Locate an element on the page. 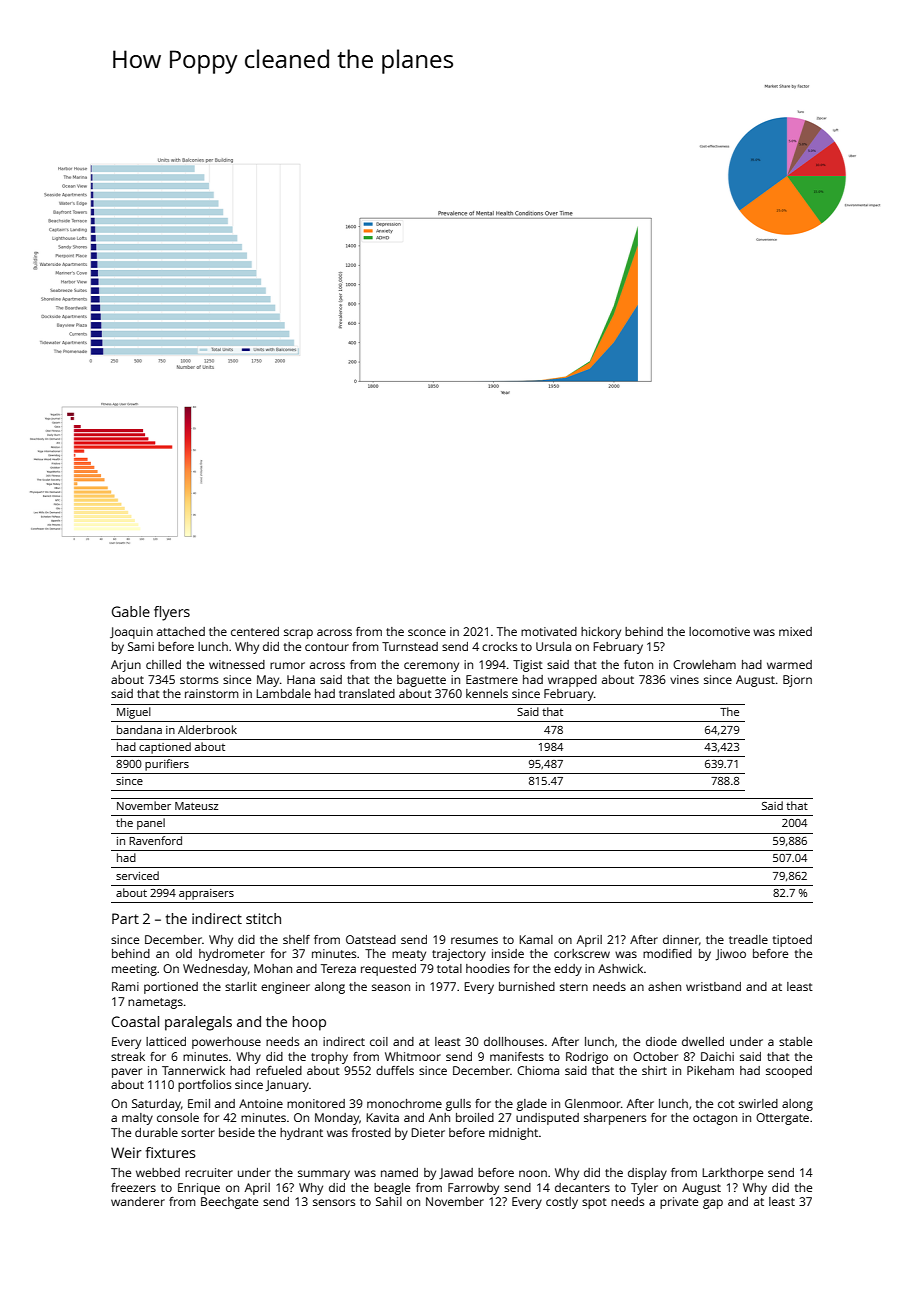 Image resolution: width=924 pixels, height=1308 pixels. Arjun is located at coordinates (126, 666).
